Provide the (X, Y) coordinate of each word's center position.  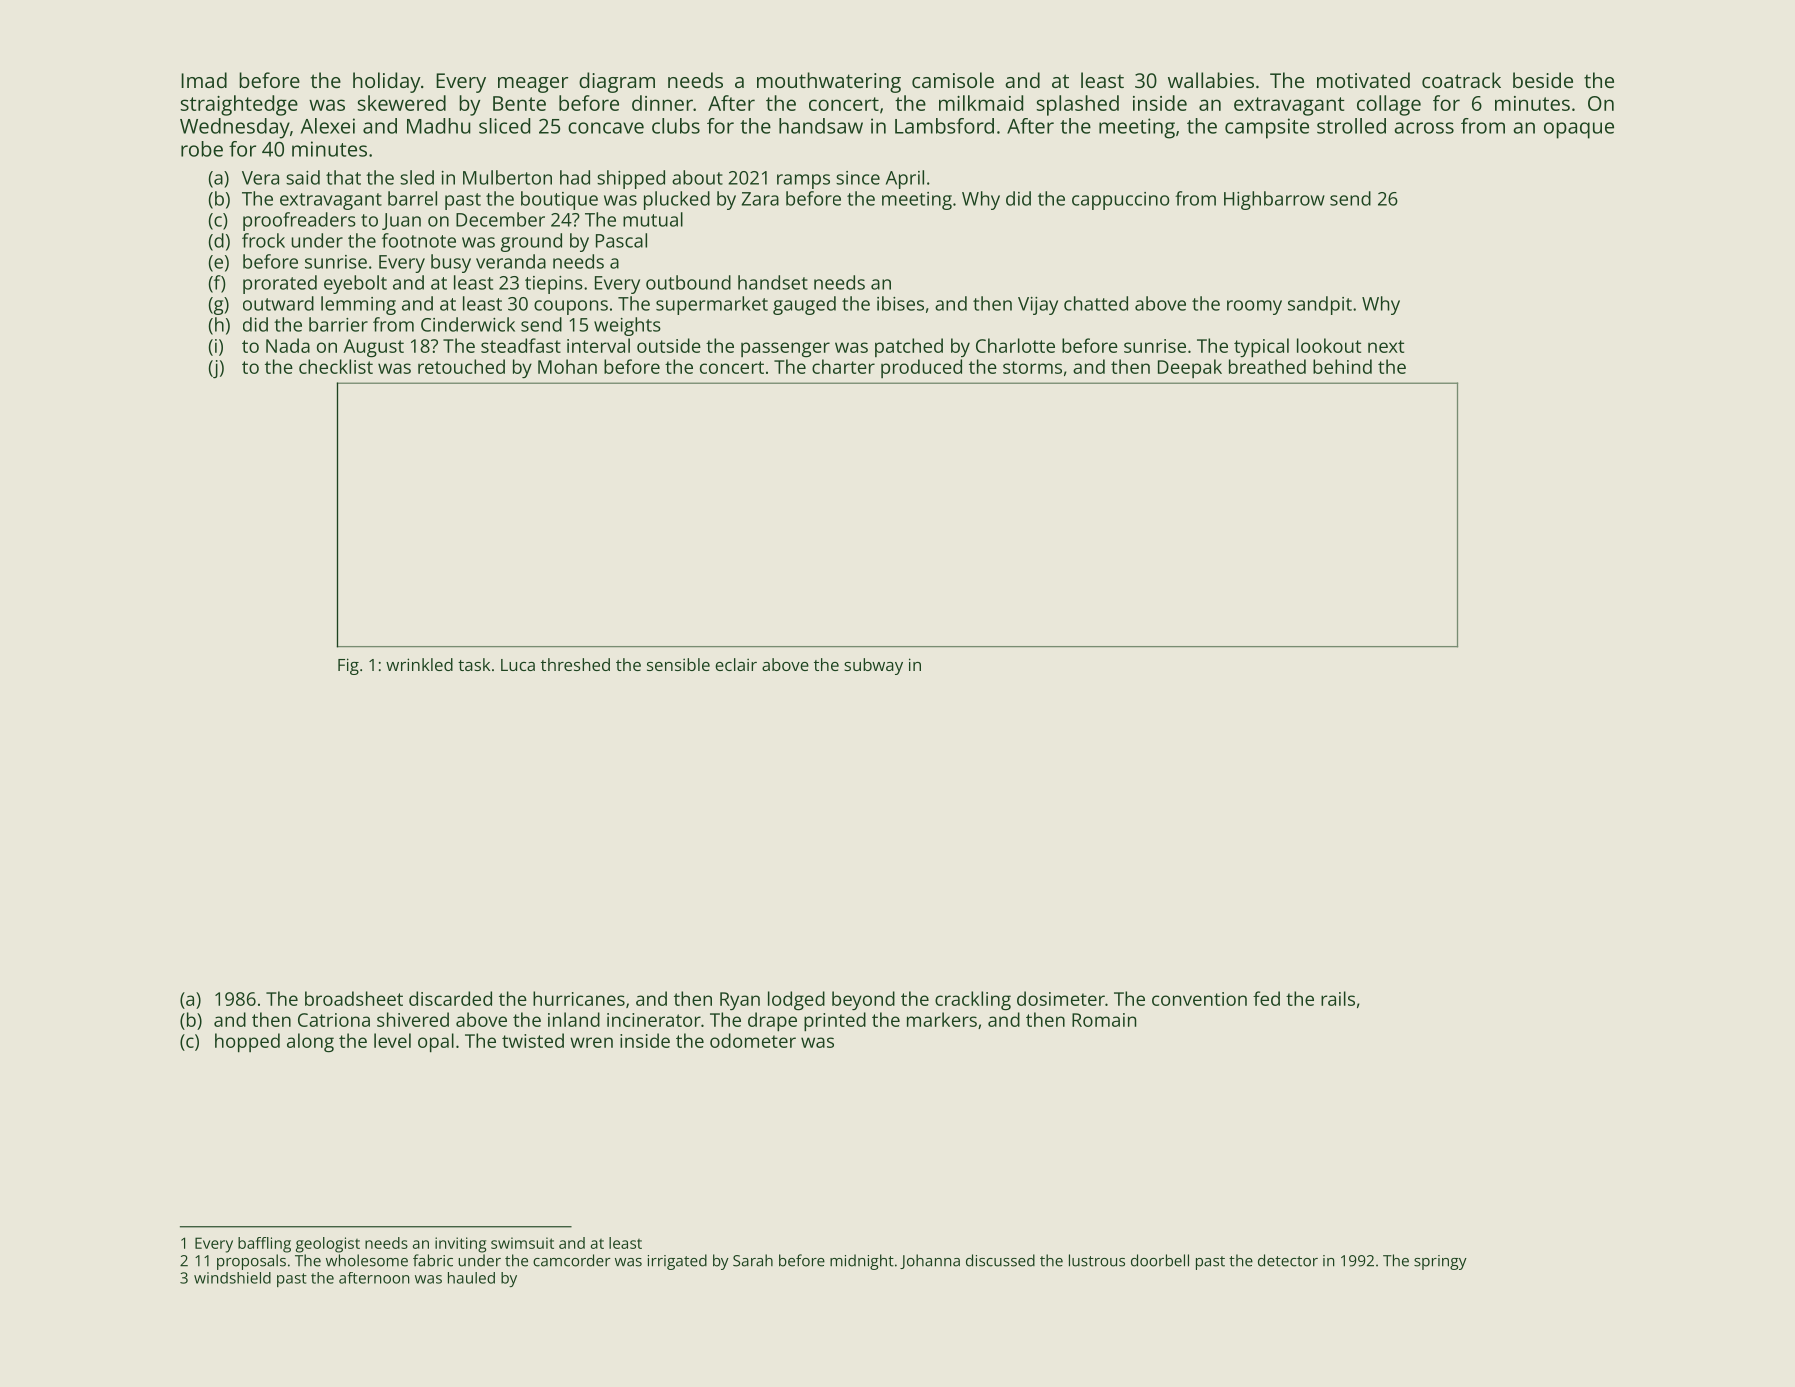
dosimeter (1061, 998)
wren (591, 1042)
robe (202, 149)
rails (1338, 998)
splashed (1078, 105)
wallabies (1211, 80)
